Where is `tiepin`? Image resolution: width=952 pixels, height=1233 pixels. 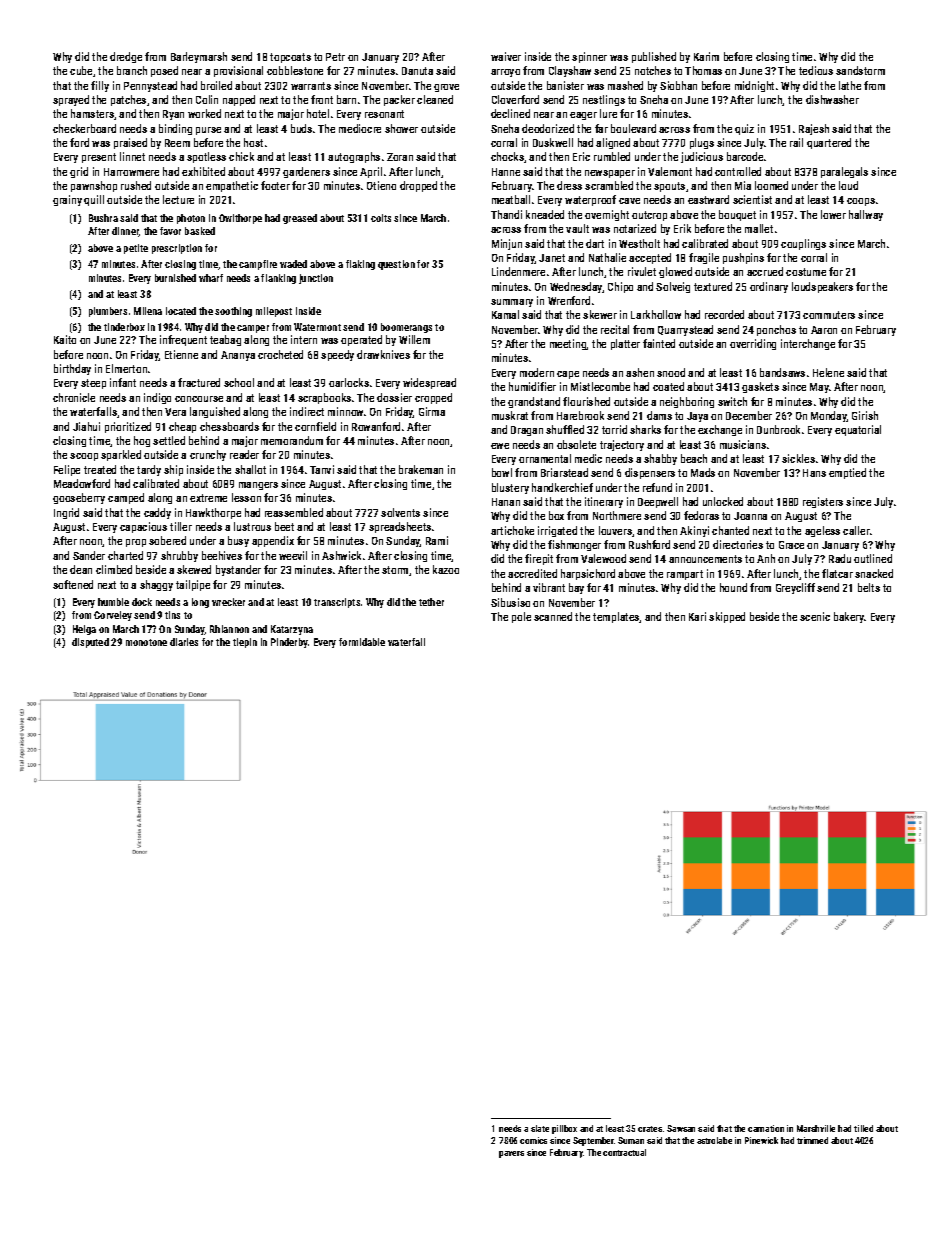
tiepin is located at coordinates (245, 643).
